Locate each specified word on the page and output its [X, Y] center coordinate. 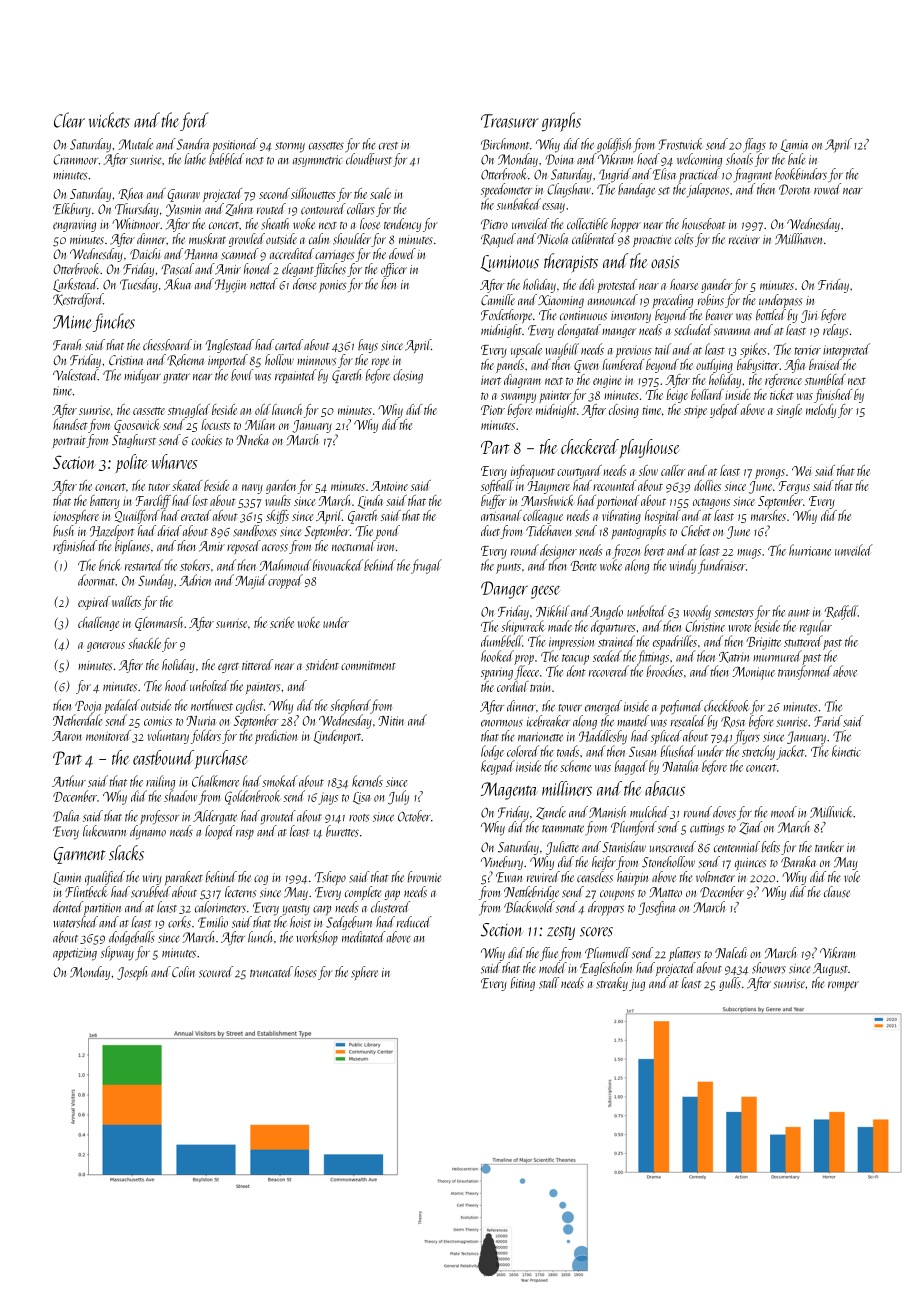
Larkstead [75, 285]
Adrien [195, 580]
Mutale [136, 144]
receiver [744, 240]
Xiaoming [561, 301]
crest [388, 146]
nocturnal [354, 546]
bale [797, 159]
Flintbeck [86, 892]
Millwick [831, 812]
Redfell [841, 612]
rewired [543, 876]
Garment [80, 855]
